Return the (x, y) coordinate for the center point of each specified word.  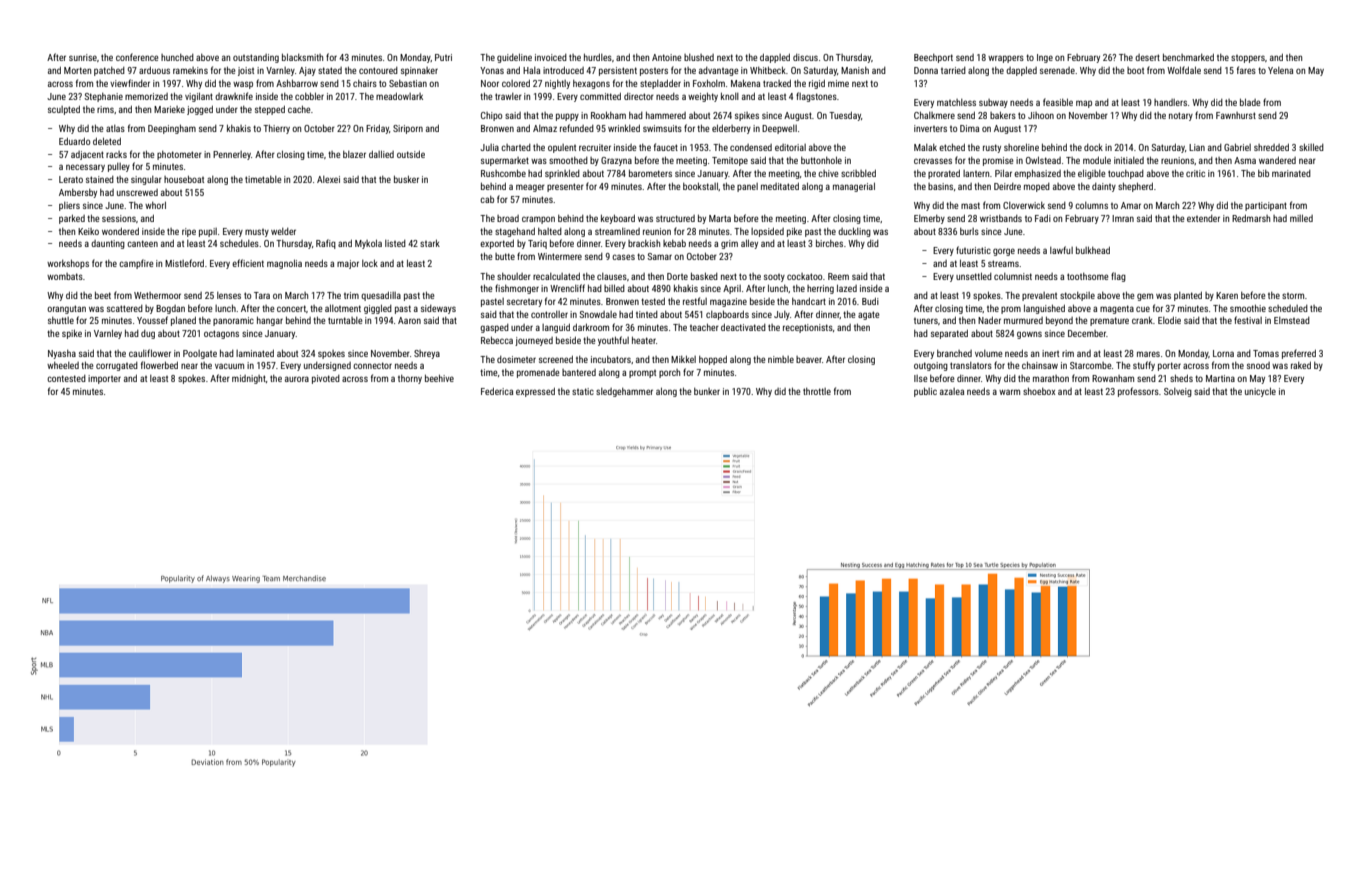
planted (1188, 296)
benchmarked (1188, 57)
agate (869, 315)
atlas (115, 128)
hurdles (598, 57)
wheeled (63, 365)
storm (1293, 296)
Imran (1123, 218)
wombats (65, 276)
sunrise (83, 57)
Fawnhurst (1236, 115)
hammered (666, 115)
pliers (69, 206)
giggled (378, 309)
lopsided (767, 232)
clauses (612, 276)
